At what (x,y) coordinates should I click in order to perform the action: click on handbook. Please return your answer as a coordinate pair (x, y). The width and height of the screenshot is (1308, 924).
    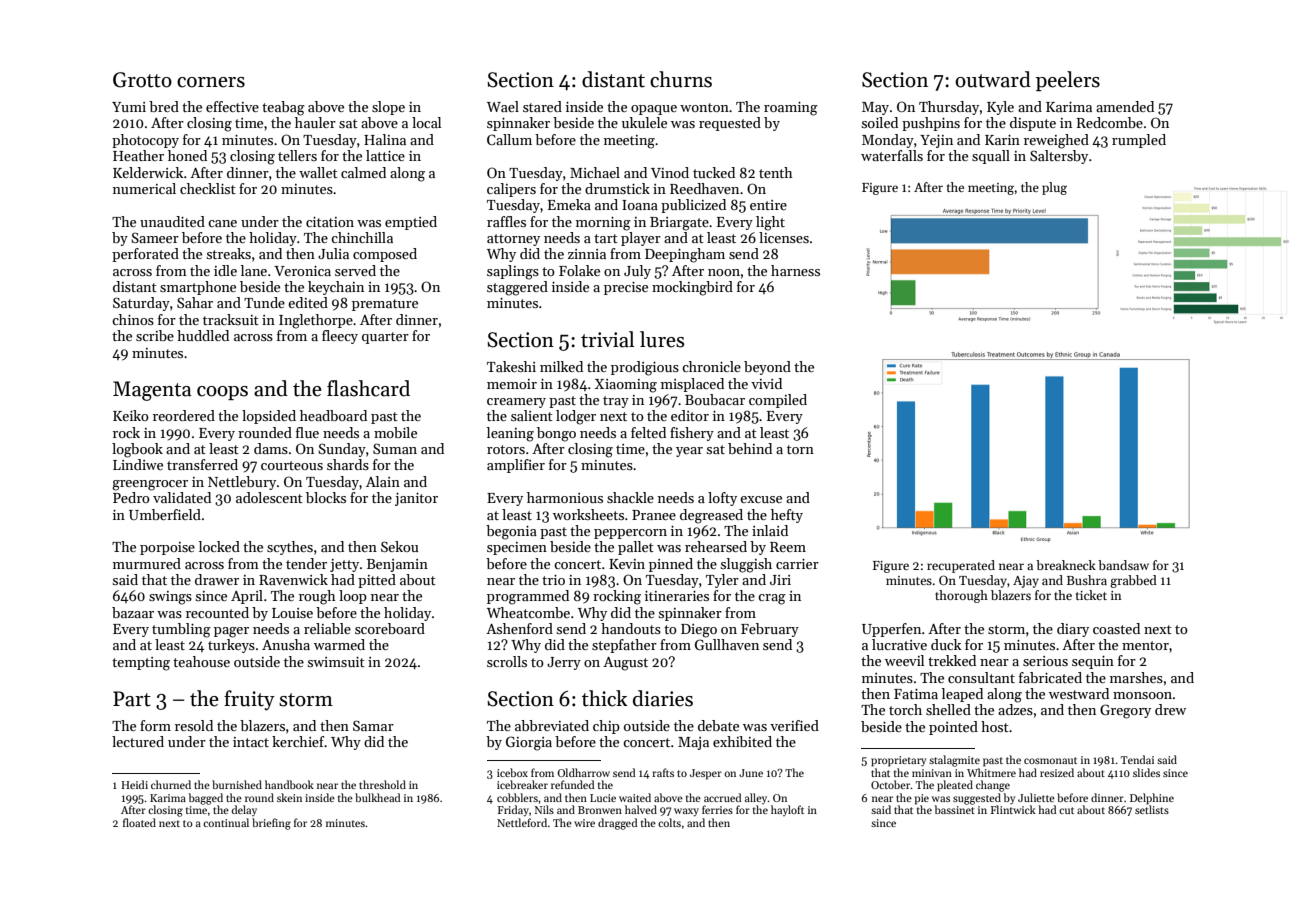
    Looking at the image, I should click on (289, 784).
